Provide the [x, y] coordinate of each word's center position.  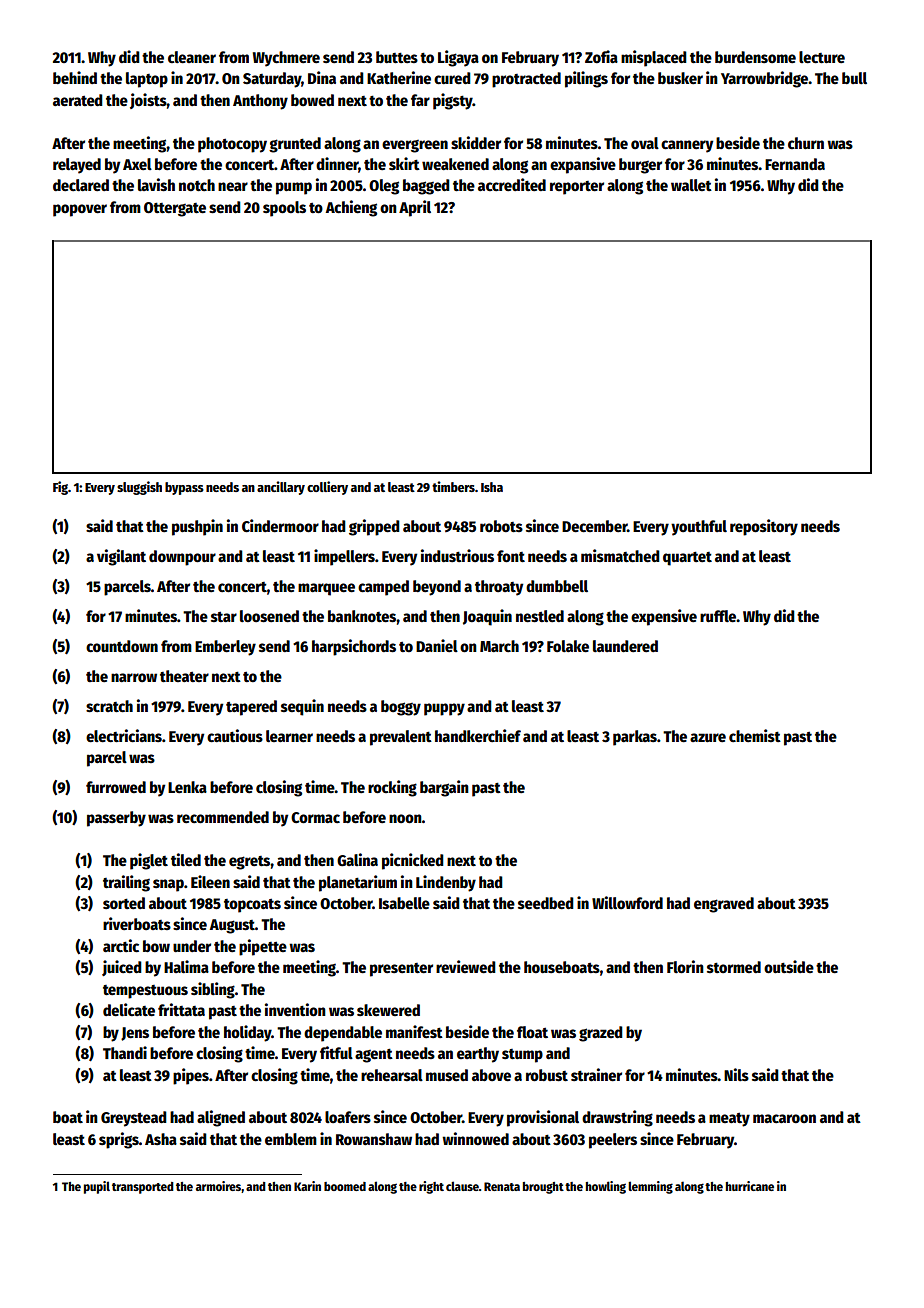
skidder [476, 143]
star [224, 617]
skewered [388, 1010]
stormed [734, 967]
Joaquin [487, 617]
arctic [121, 946]
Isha [492, 487]
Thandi [125, 1052]
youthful [699, 528]
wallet [691, 185]
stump [522, 1056]
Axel [137, 164]
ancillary [281, 488]
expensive [664, 617]
